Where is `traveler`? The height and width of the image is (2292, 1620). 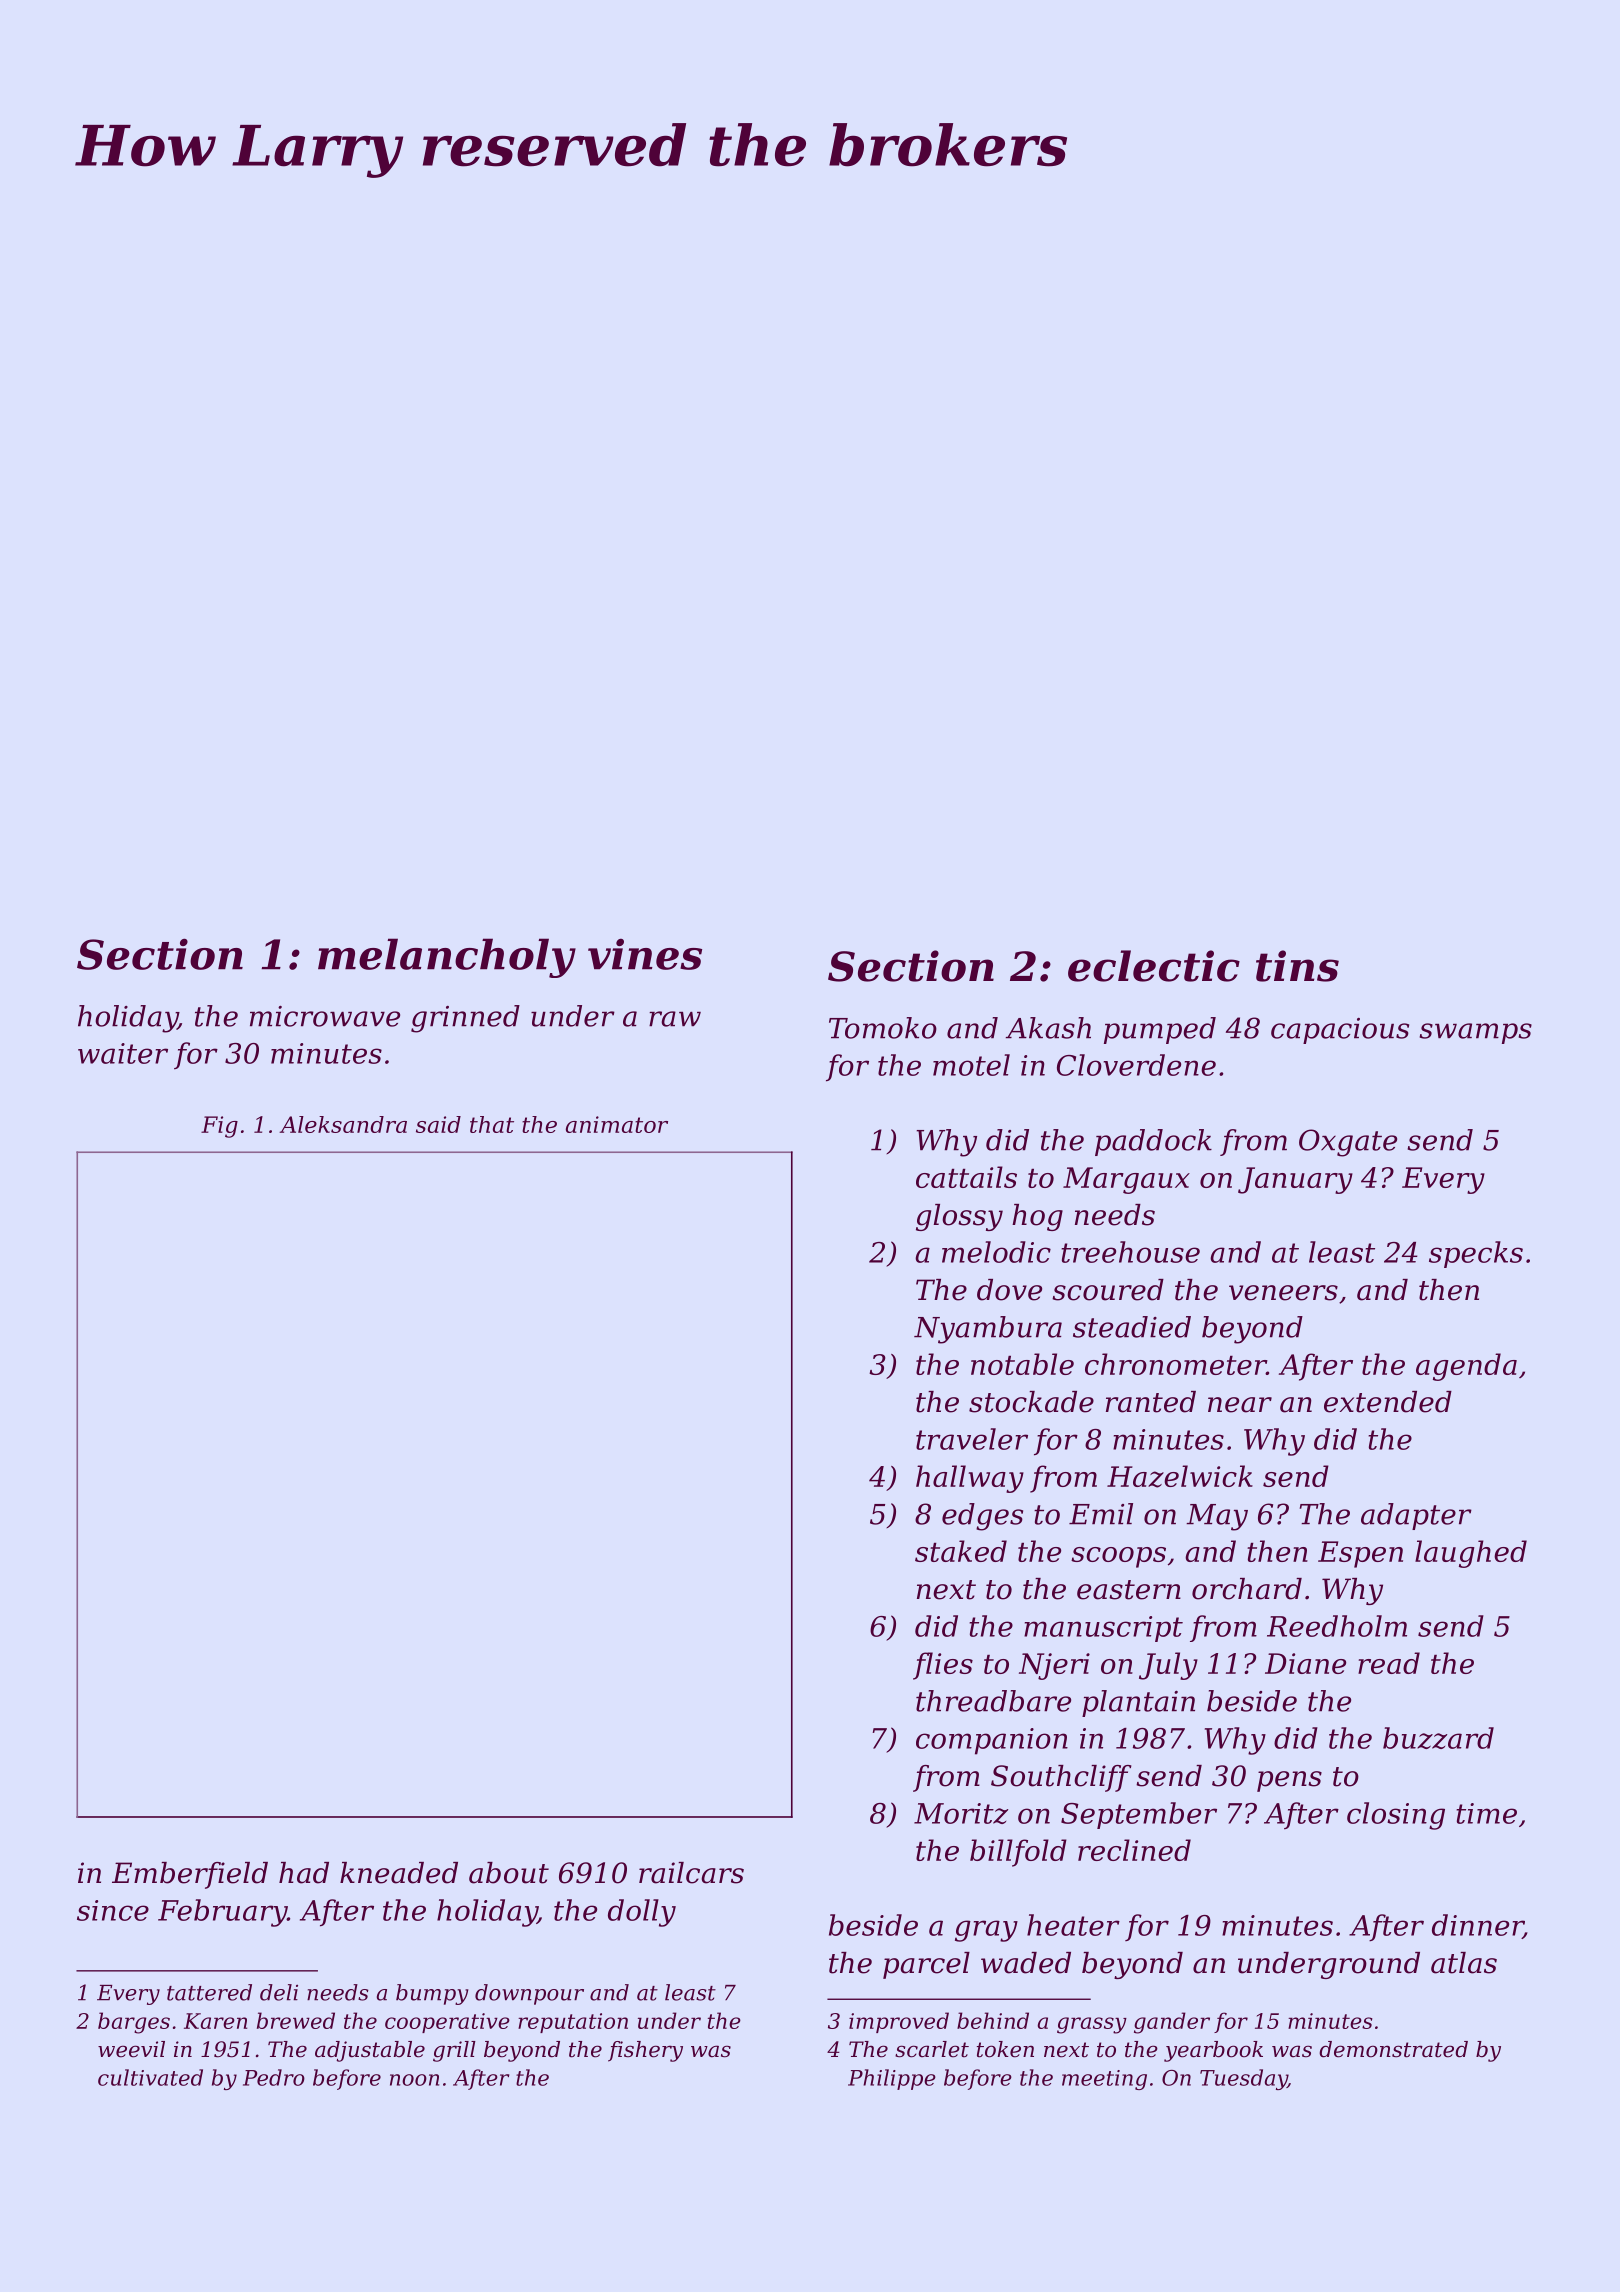 traveler is located at coordinates (972, 1439).
